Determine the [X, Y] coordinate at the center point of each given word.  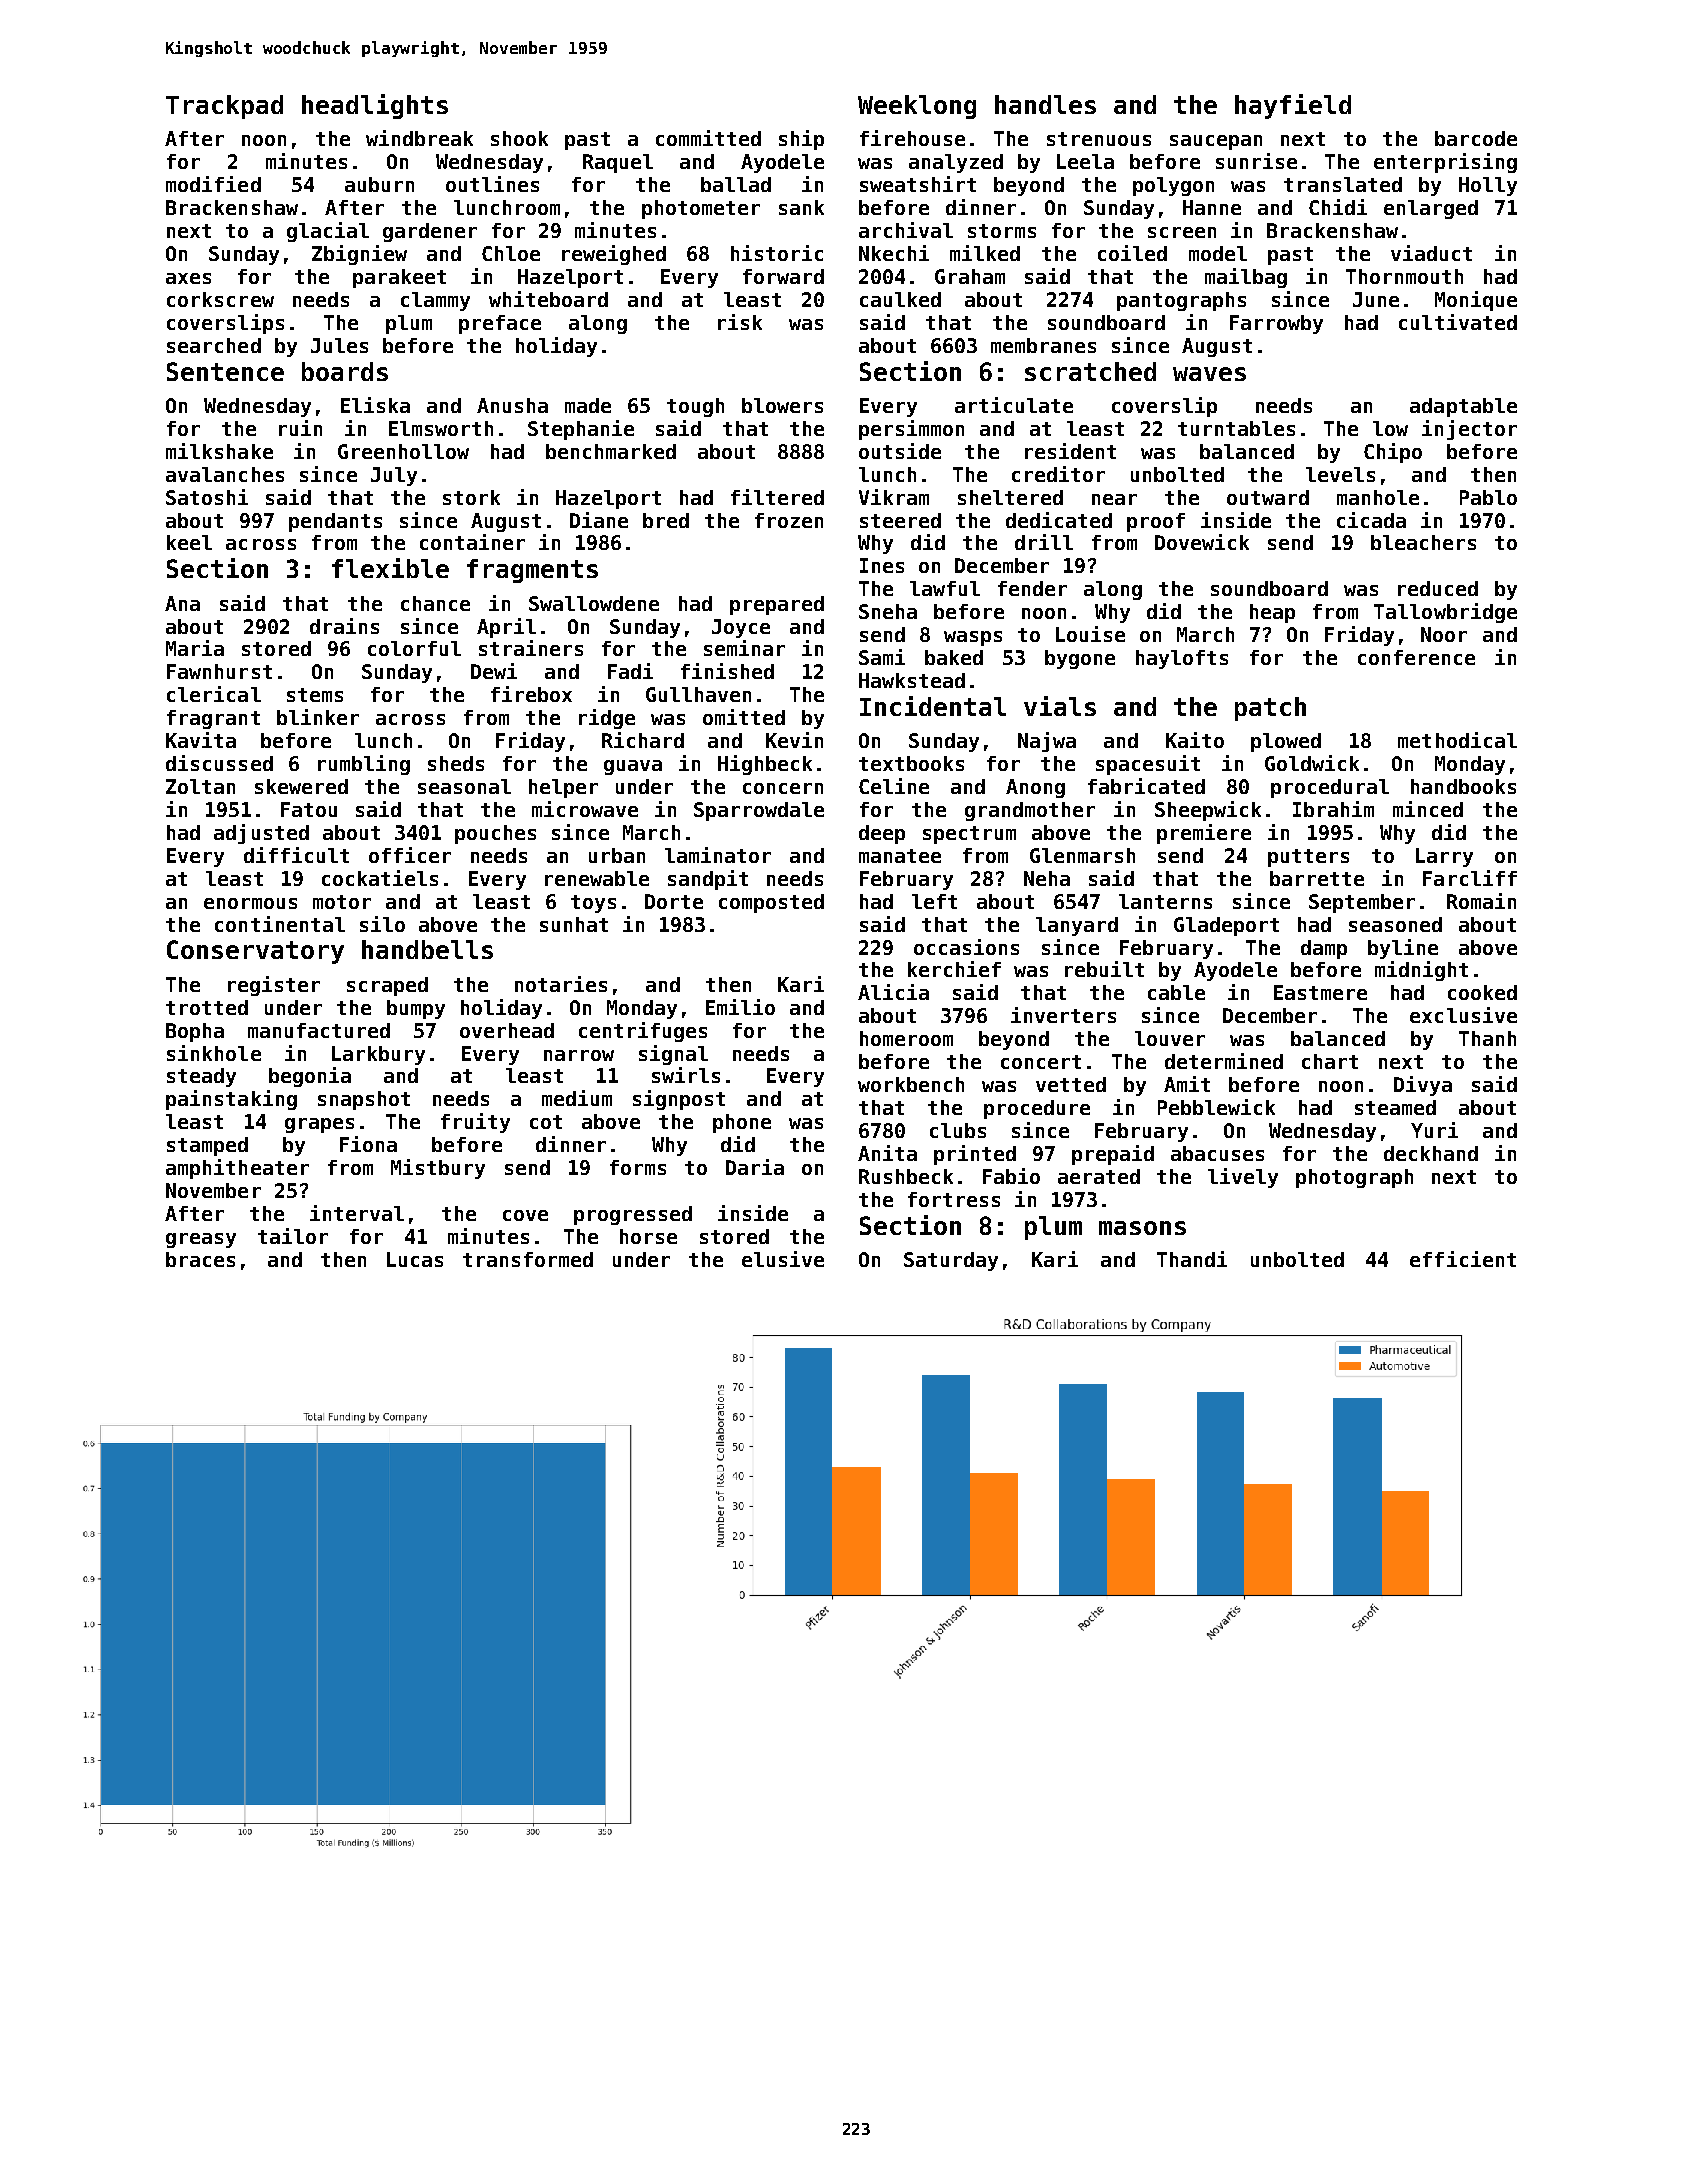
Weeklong [917, 107]
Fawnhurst [219, 671]
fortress [954, 1199]
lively [1243, 1178]
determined [1224, 1061]
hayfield [1293, 106]
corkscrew [220, 299]
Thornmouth [1404, 276]
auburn [379, 184]
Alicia [893, 992]
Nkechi [894, 253]
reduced [1438, 588]
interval [357, 1213]
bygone [1080, 659]
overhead [507, 1030]
